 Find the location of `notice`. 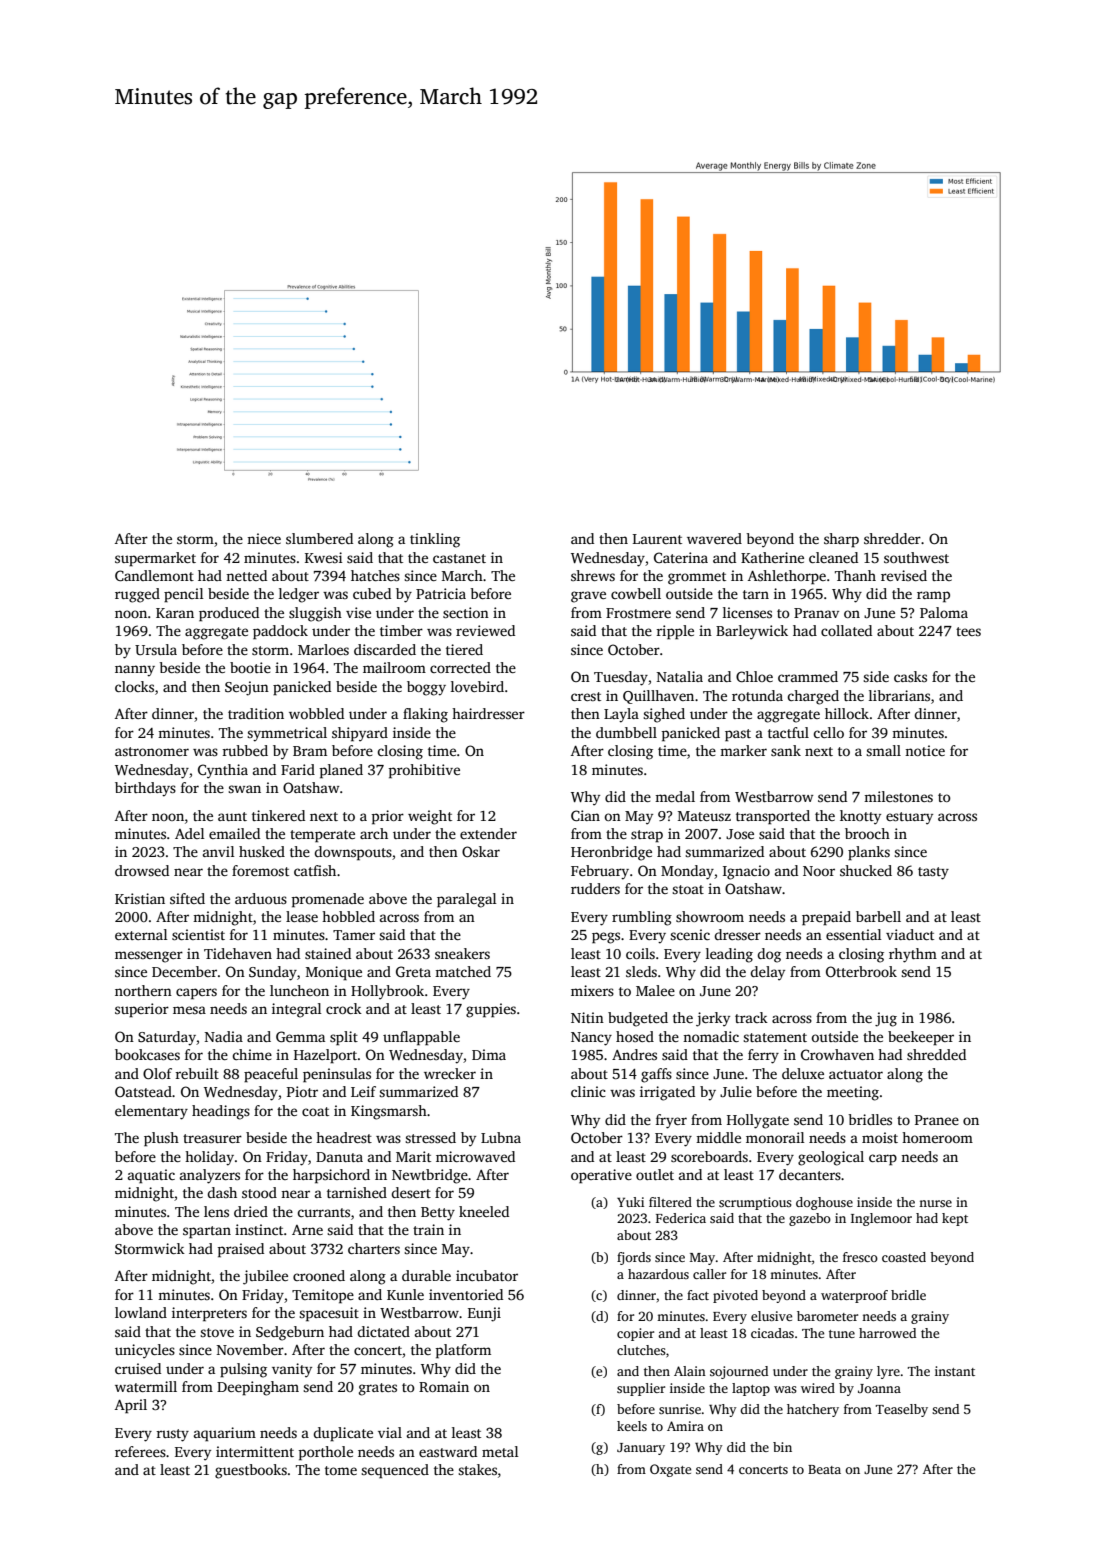

notice is located at coordinates (925, 750).
